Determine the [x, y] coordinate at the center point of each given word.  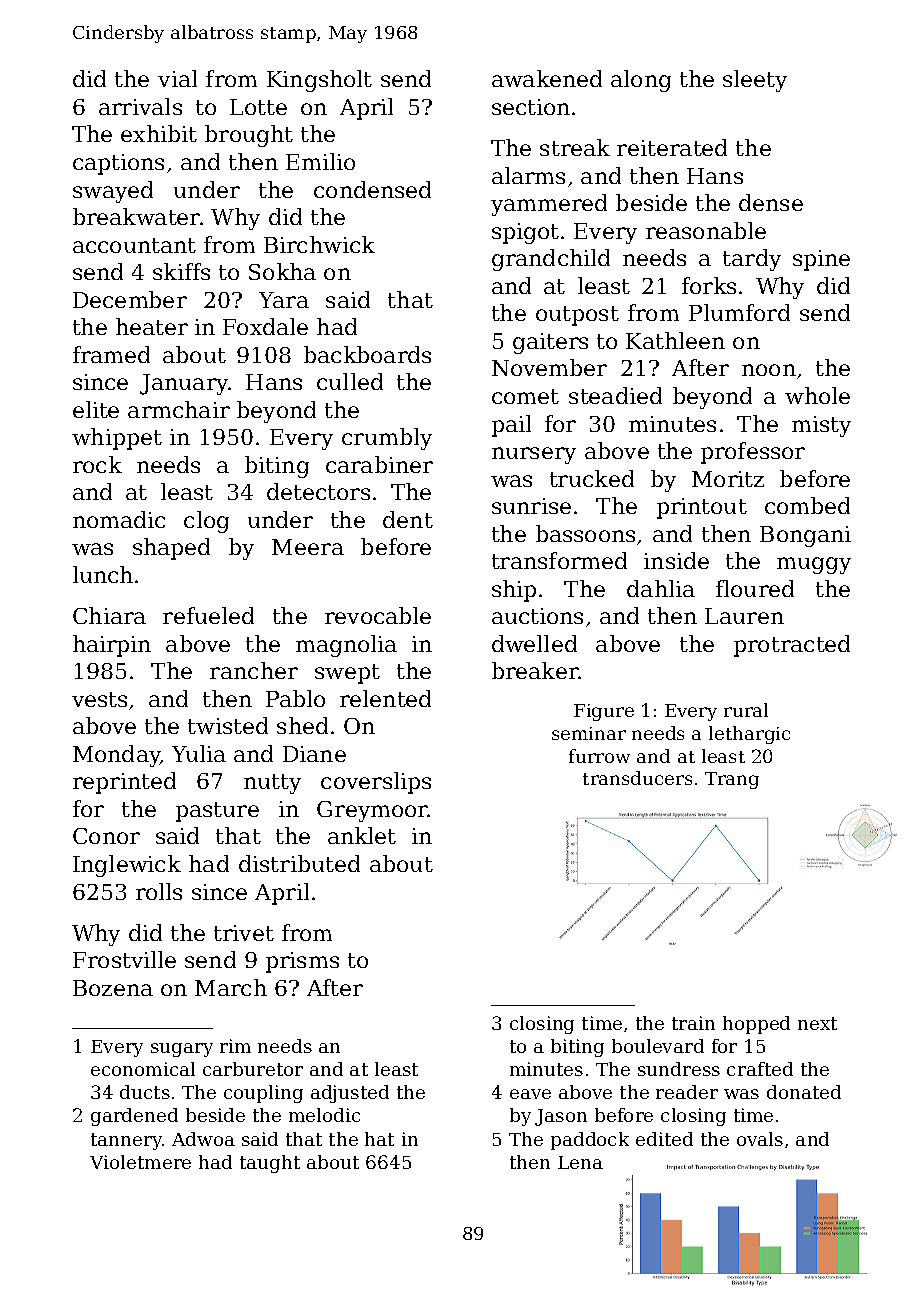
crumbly [387, 439]
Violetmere [140, 1162]
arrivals [140, 106]
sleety [755, 81]
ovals [760, 1139]
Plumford [739, 312]
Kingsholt [319, 81]
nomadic [119, 519]
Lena [580, 1162]
